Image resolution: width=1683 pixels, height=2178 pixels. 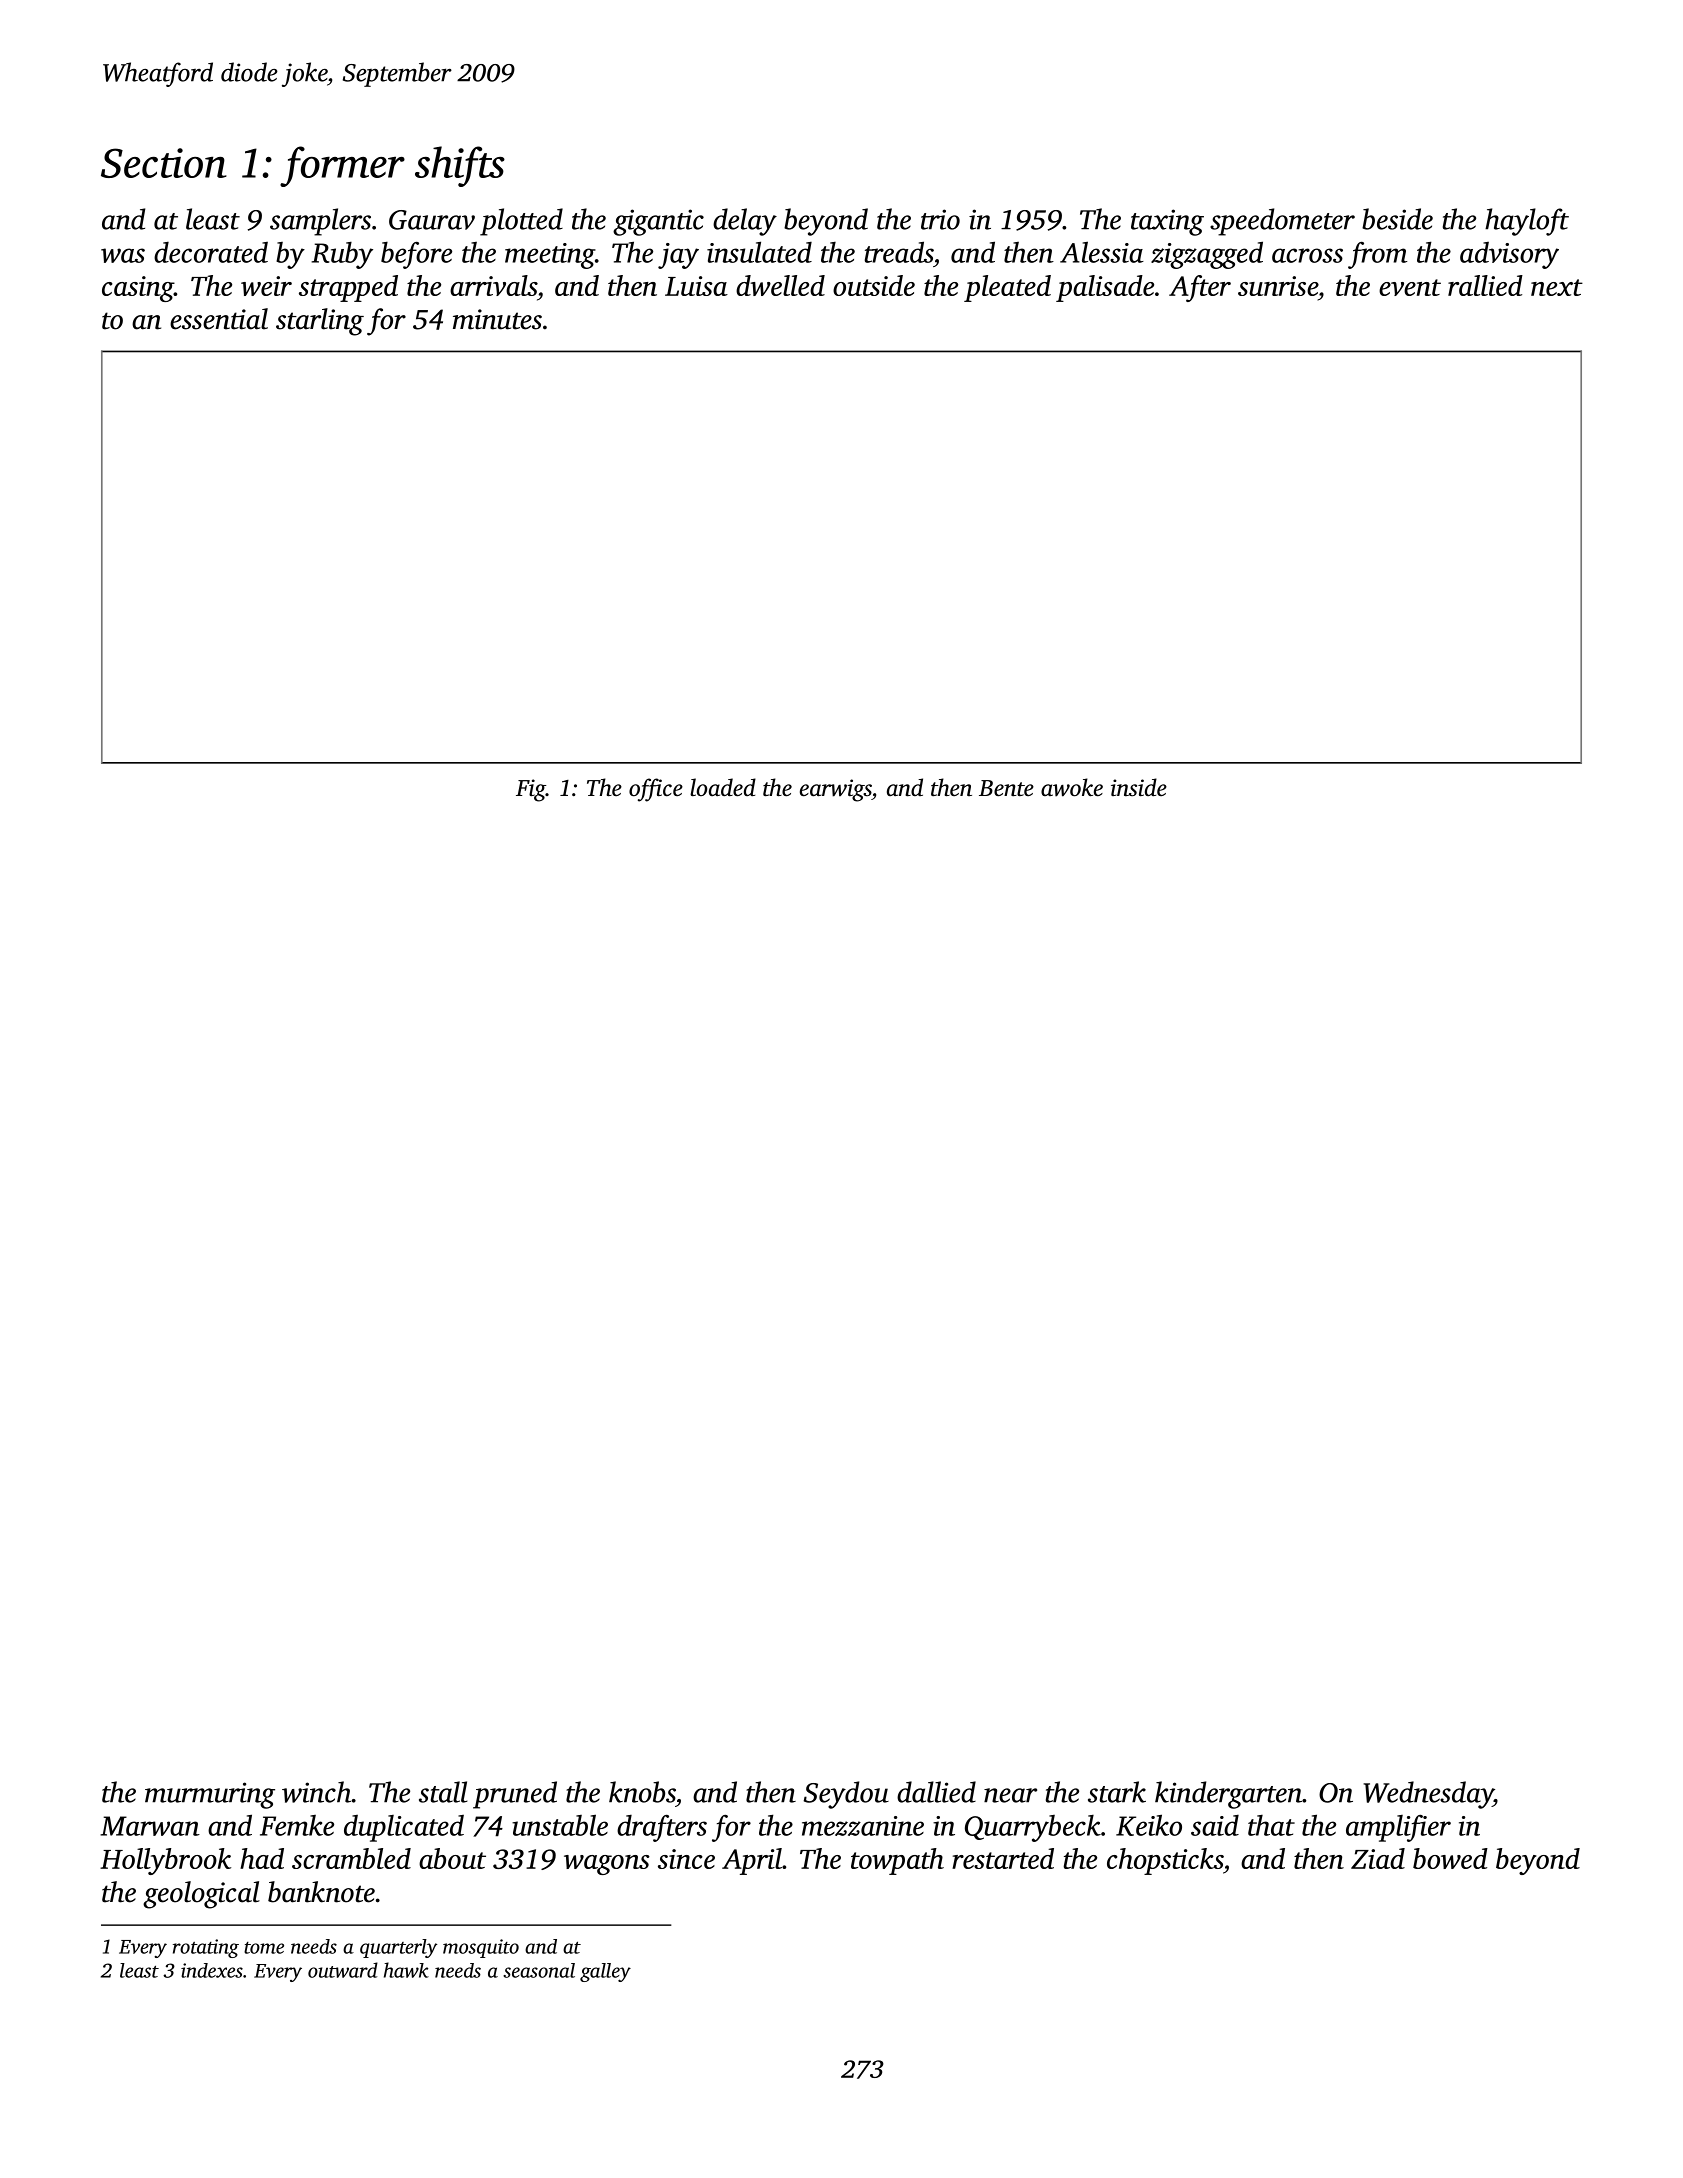 I want to click on taxing, so click(x=1167, y=222).
